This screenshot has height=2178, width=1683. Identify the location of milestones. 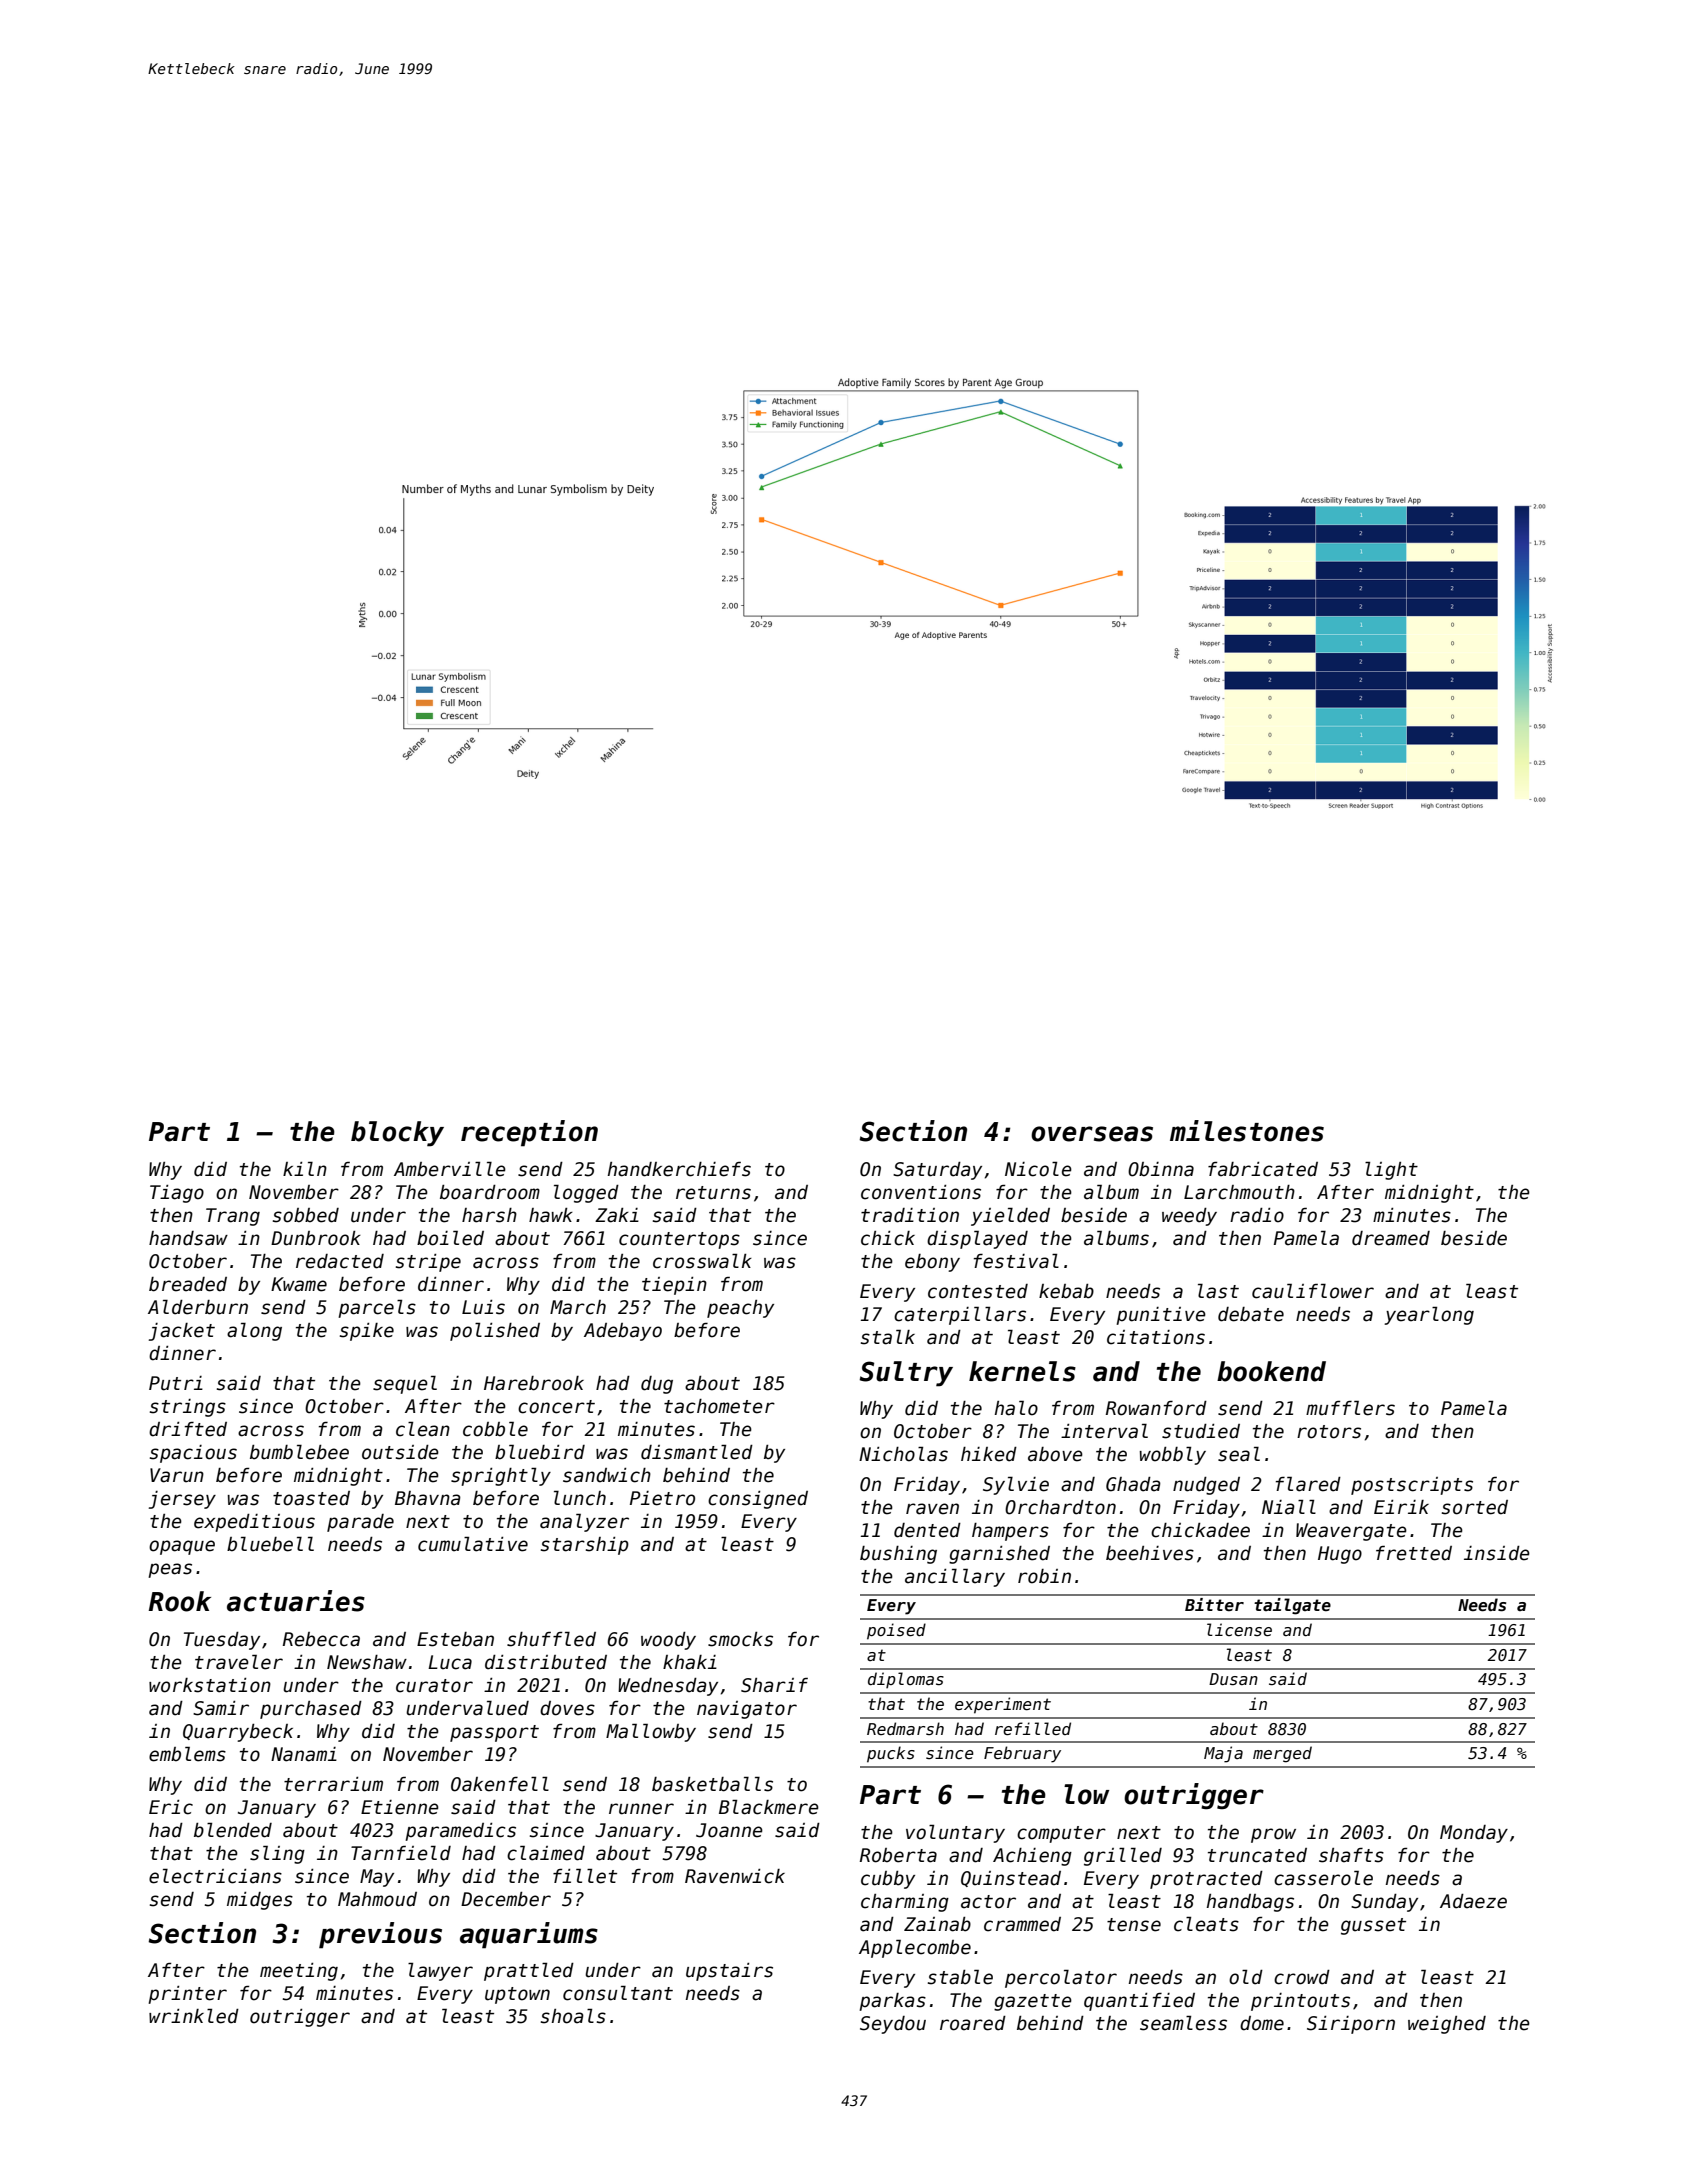
(1247, 1131).
